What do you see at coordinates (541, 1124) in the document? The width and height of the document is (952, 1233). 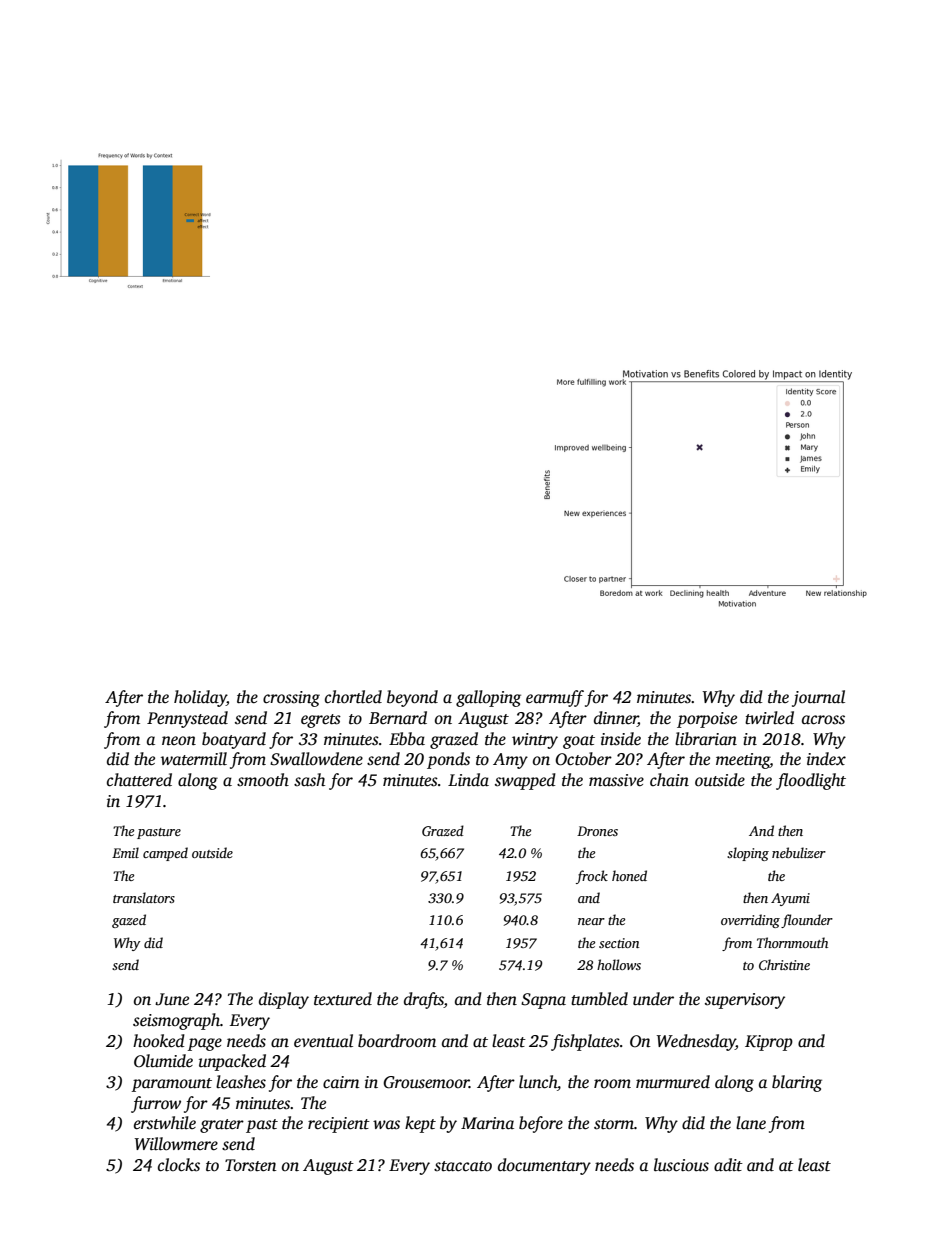 I see `before` at bounding box center [541, 1124].
